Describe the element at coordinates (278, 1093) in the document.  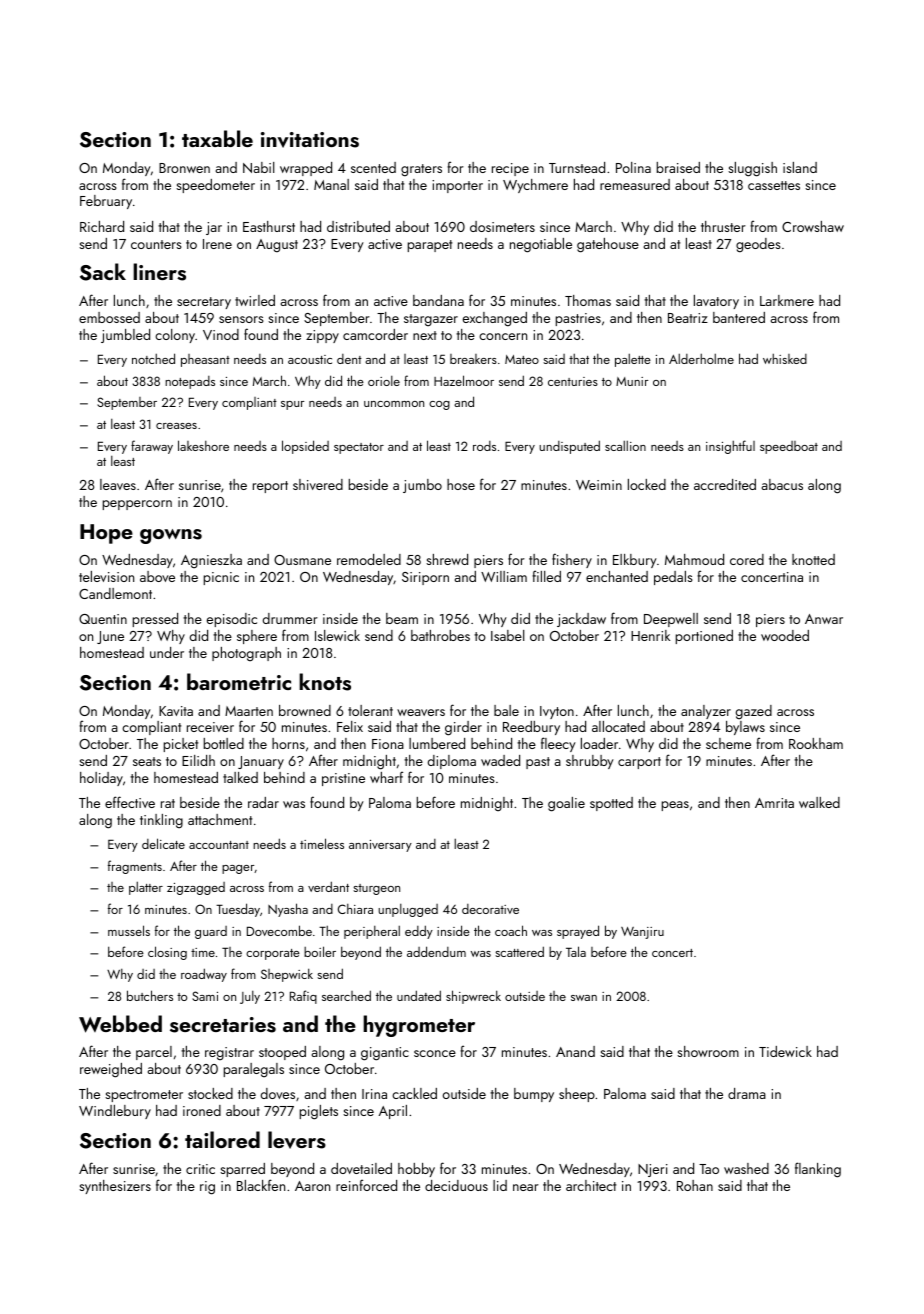
I see `doves` at that location.
